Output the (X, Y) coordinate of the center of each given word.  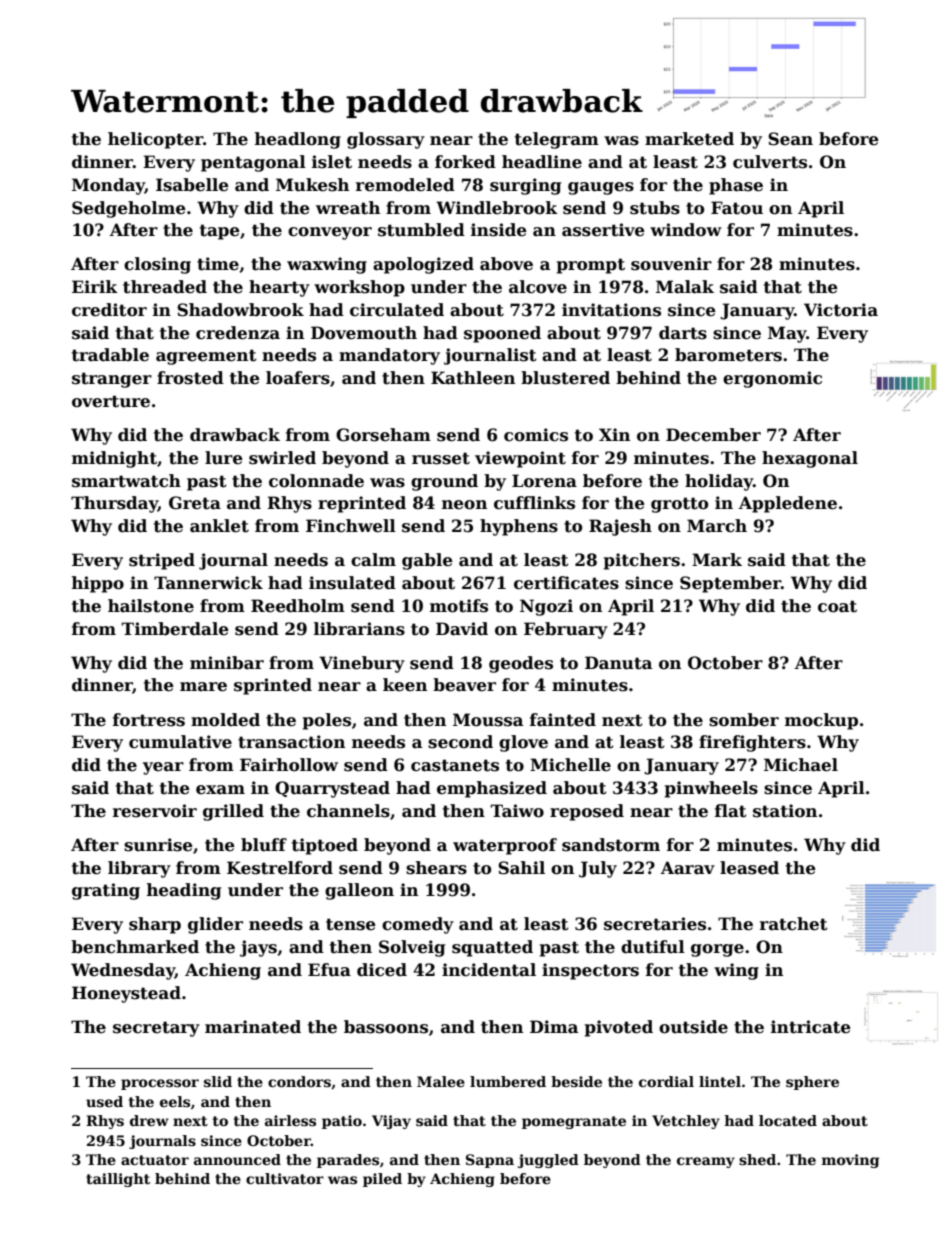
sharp (155, 925)
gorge (717, 950)
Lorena (544, 481)
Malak (685, 287)
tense (351, 924)
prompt (591, 266)
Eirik (95, 286)
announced (237, 1159)
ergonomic (772, 379)
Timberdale (175, 629)
